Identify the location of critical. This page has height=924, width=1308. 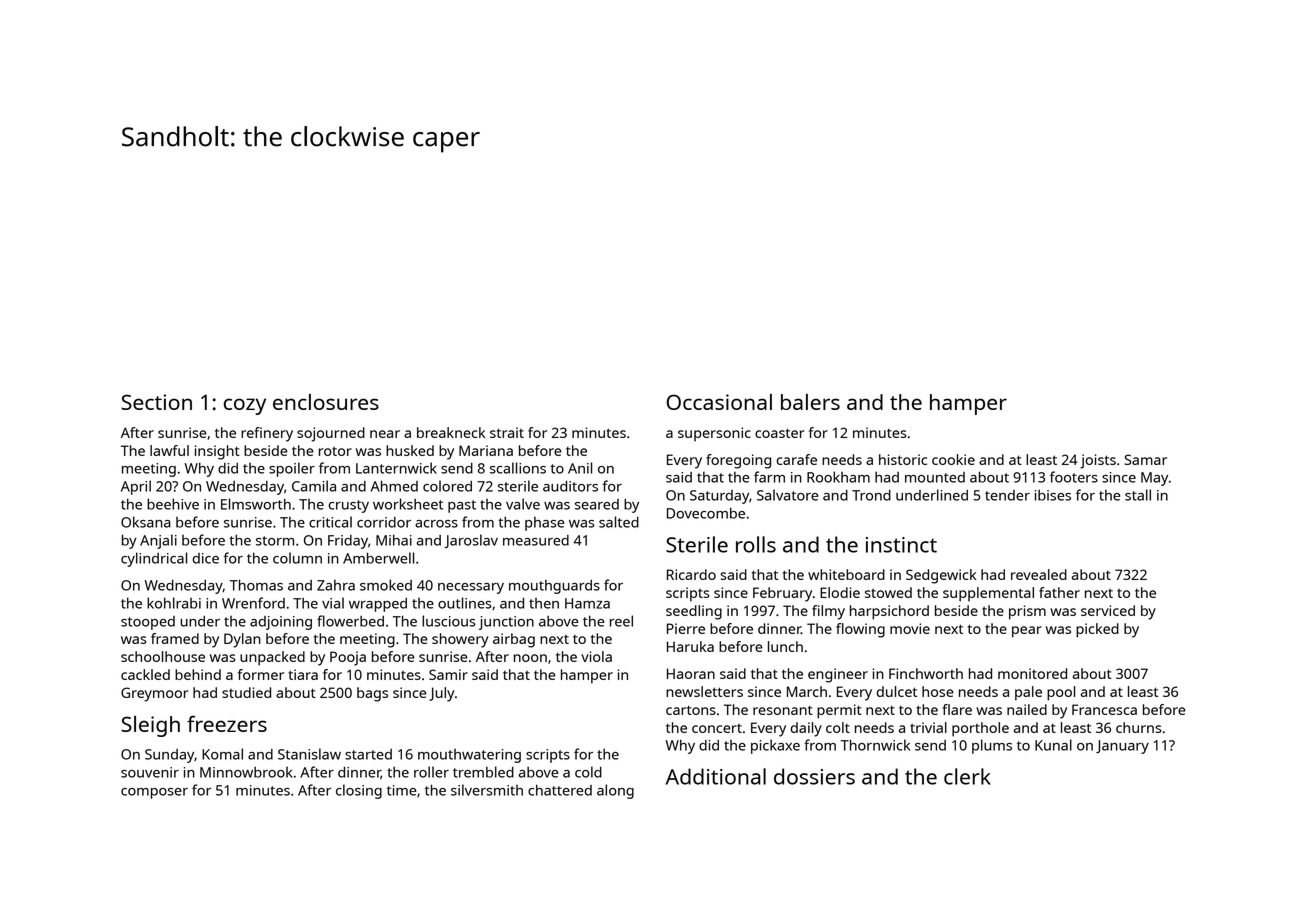
(330, 522).
